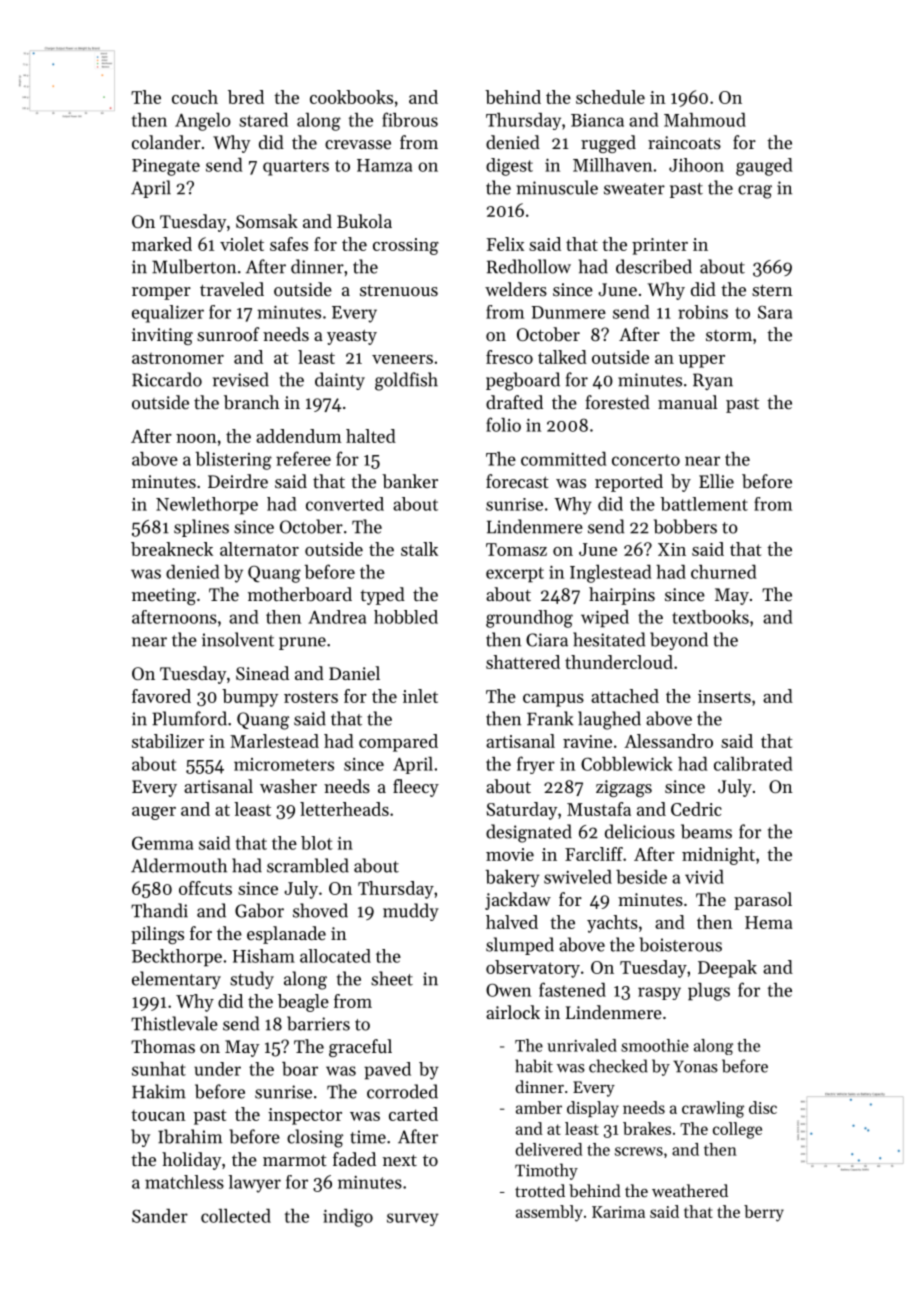 This document has height=1314, width=924. I want to click on cookbooks, so click(351, 97).
